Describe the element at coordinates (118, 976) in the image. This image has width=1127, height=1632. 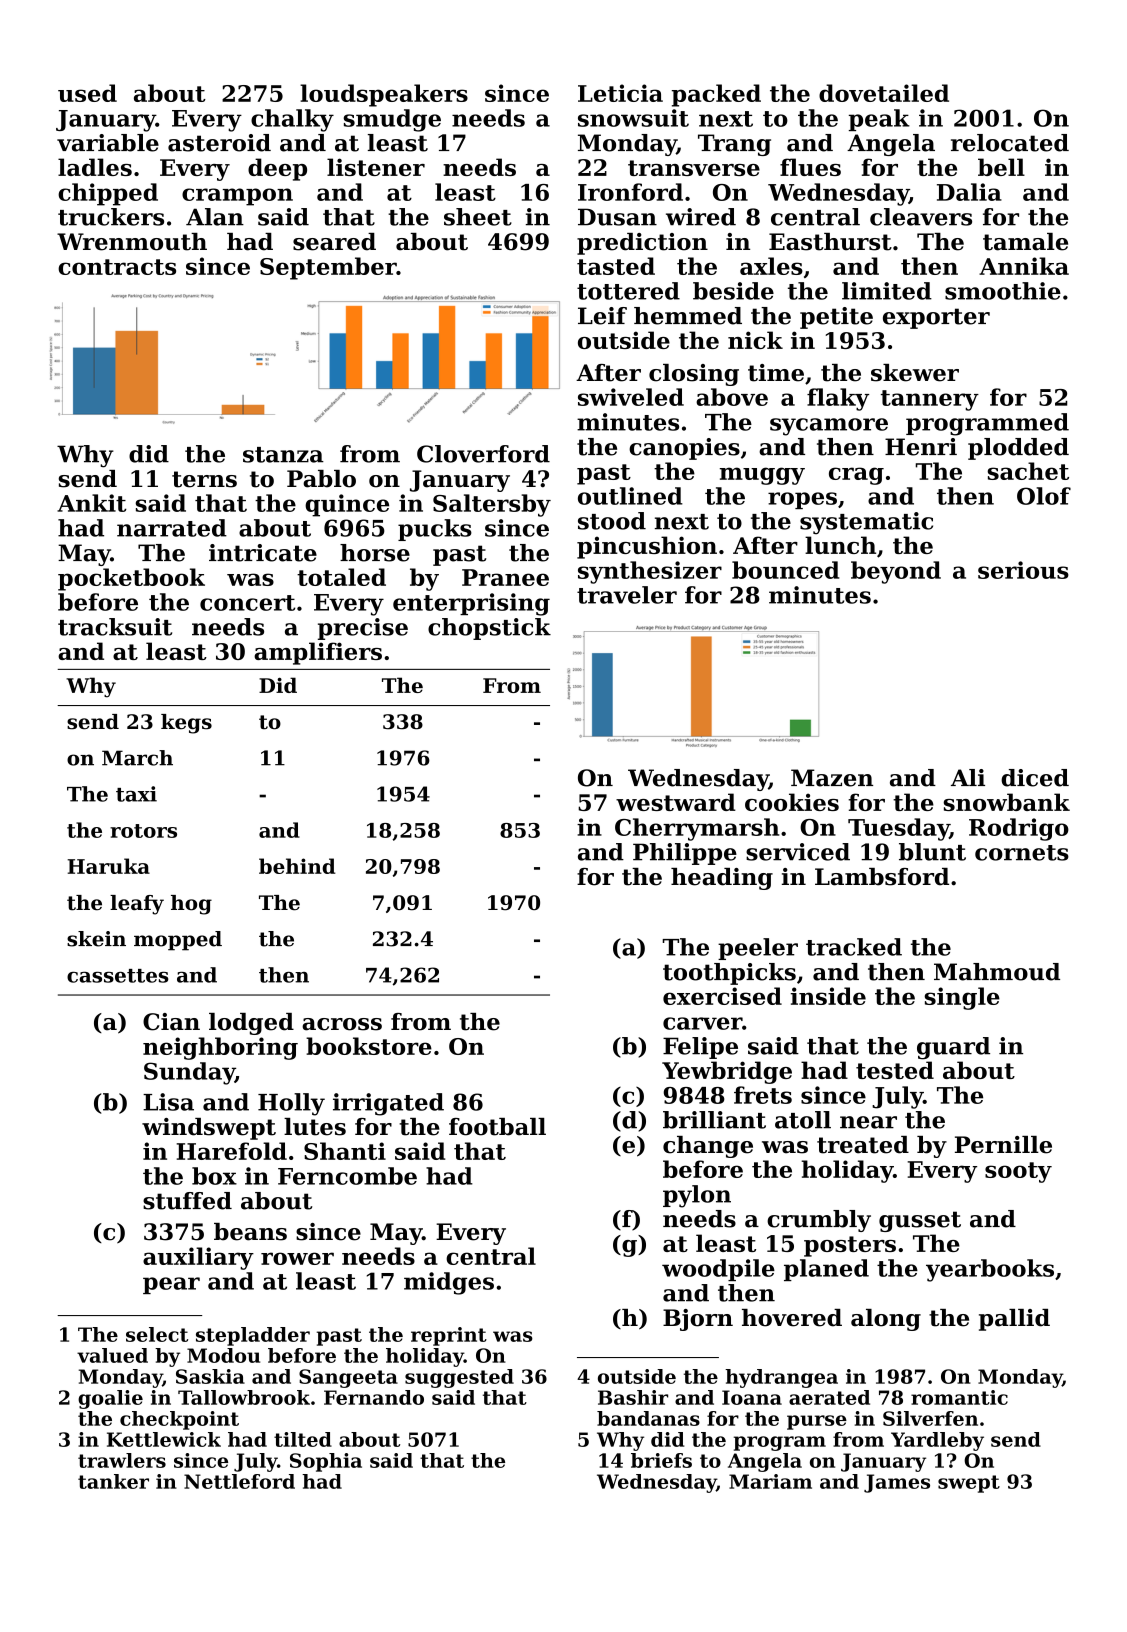
I see `cassettes` at that location.
